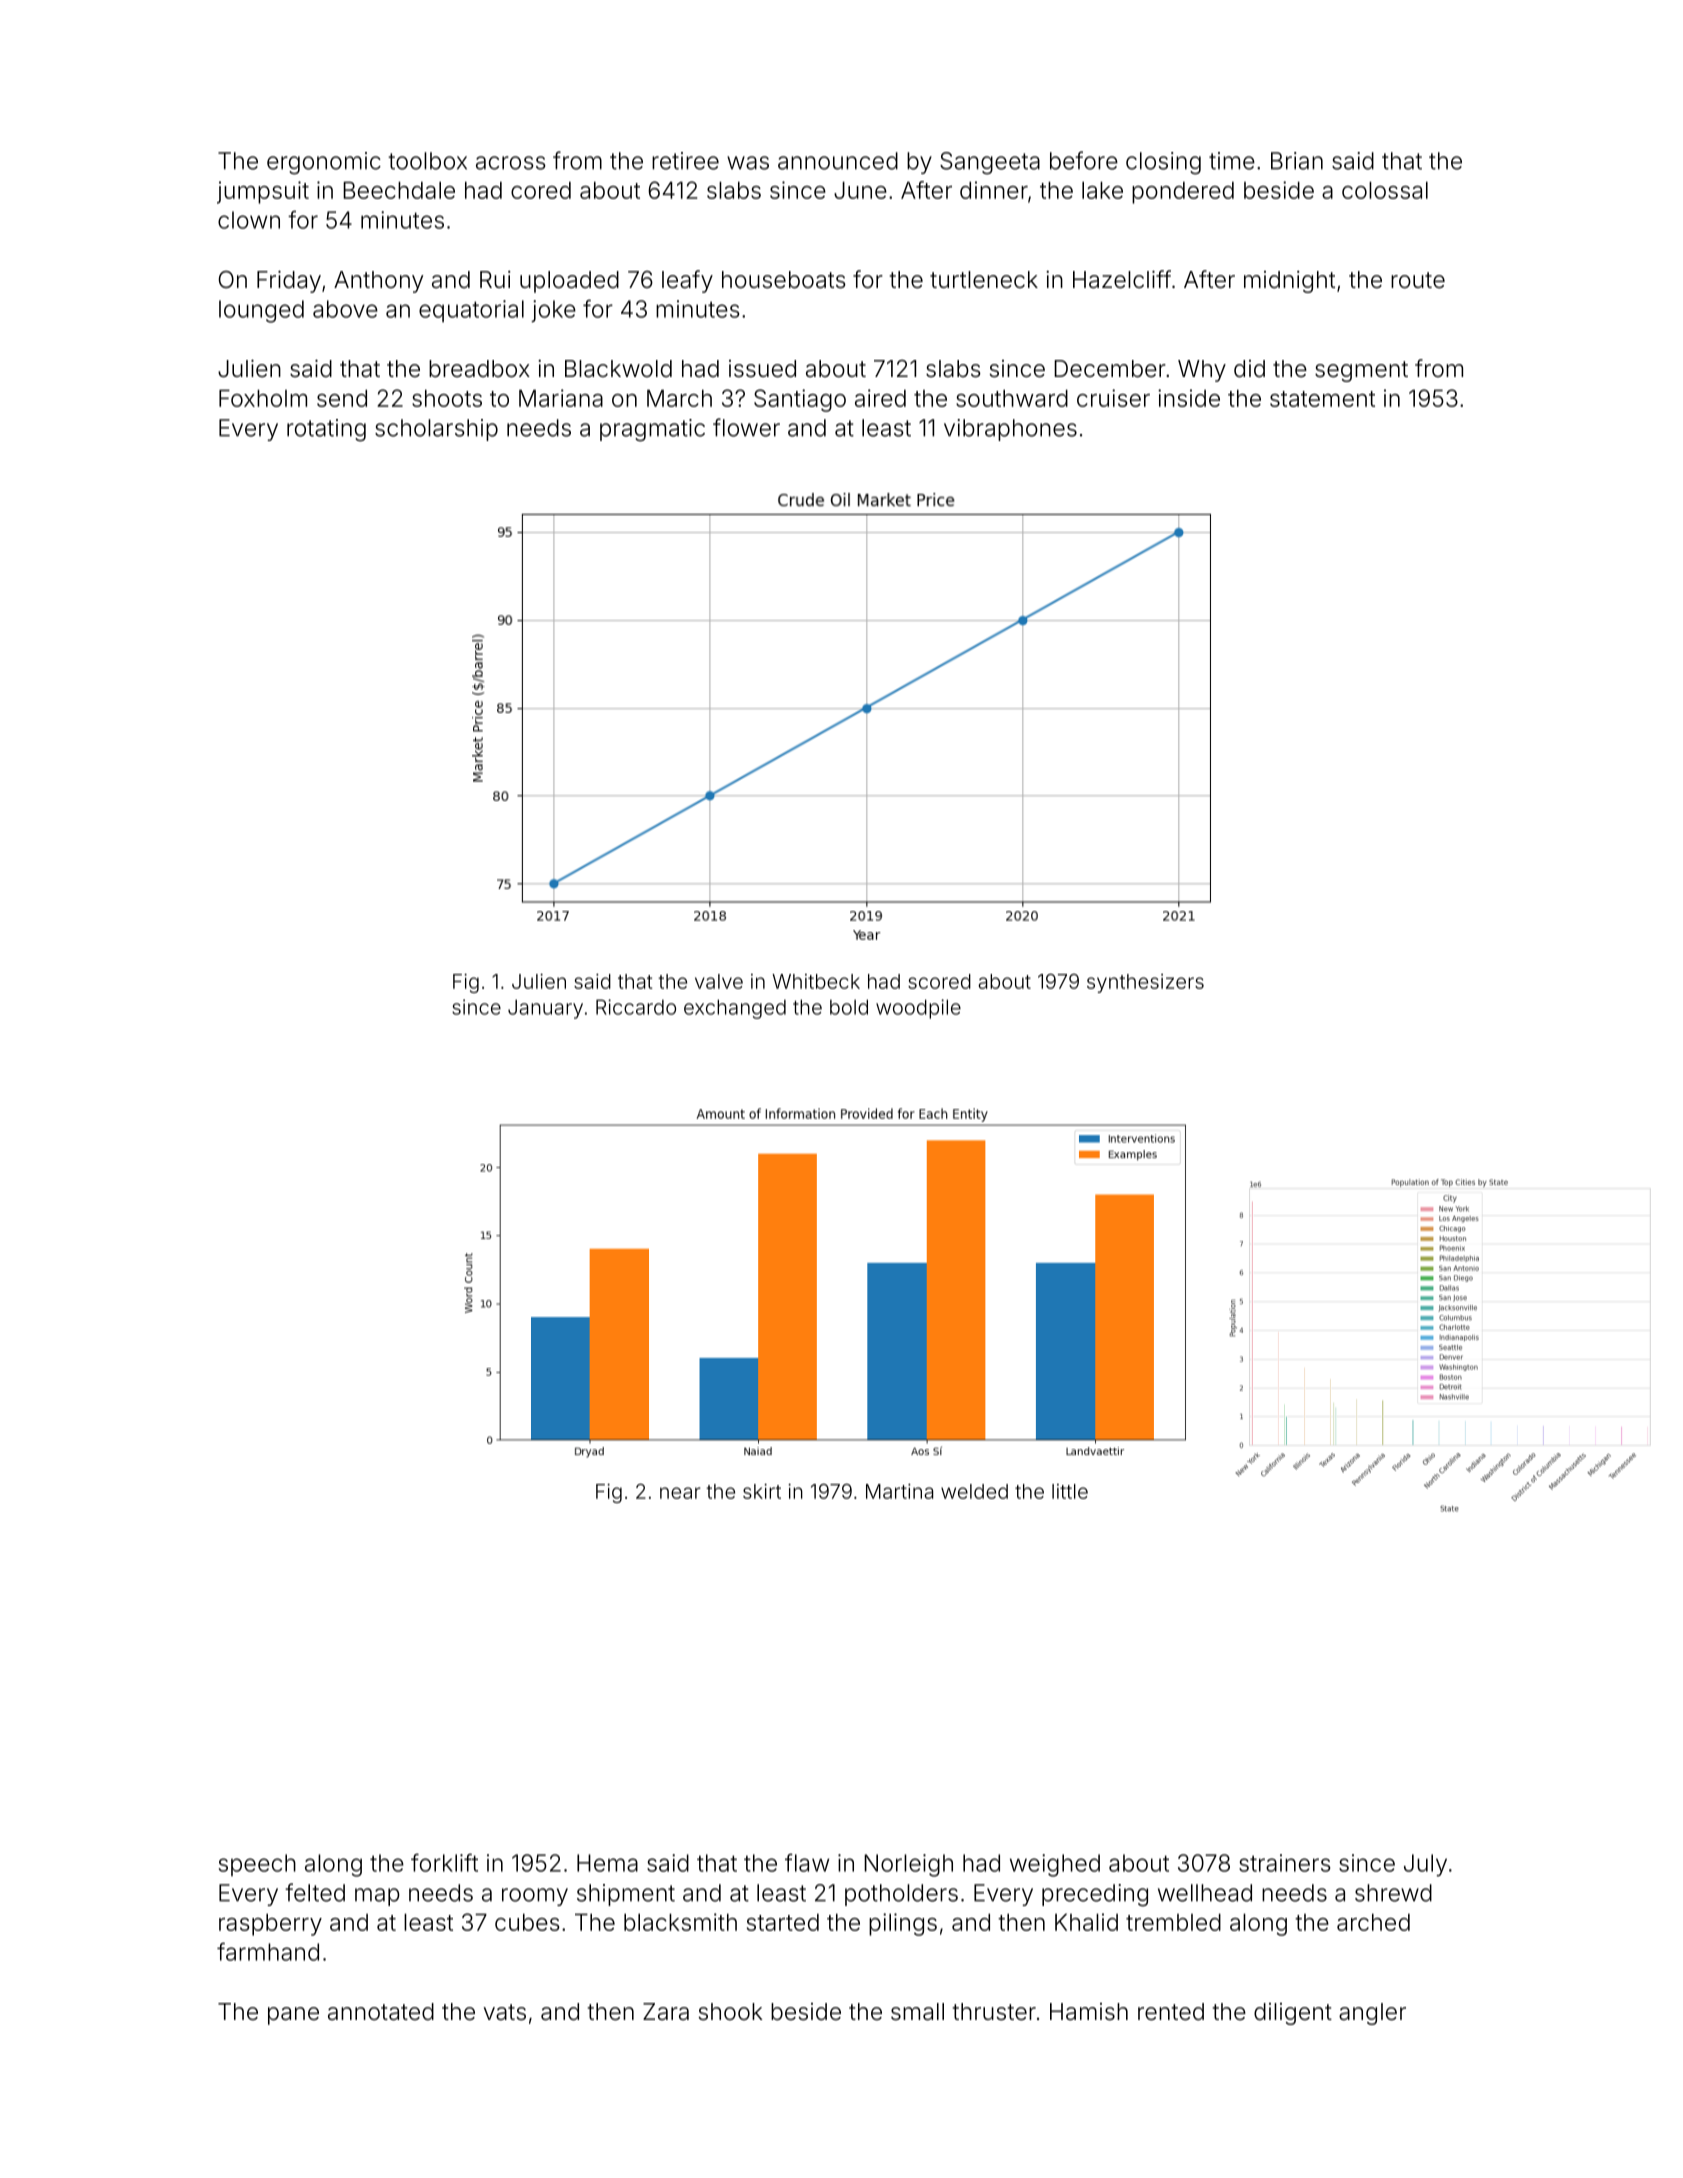 The height and width of the screenshot is (2178, 1683). What do you see at coordinates (1293, 2014) in the screenshot?
I see `diligent` at bounding box center [1293, 2014].
